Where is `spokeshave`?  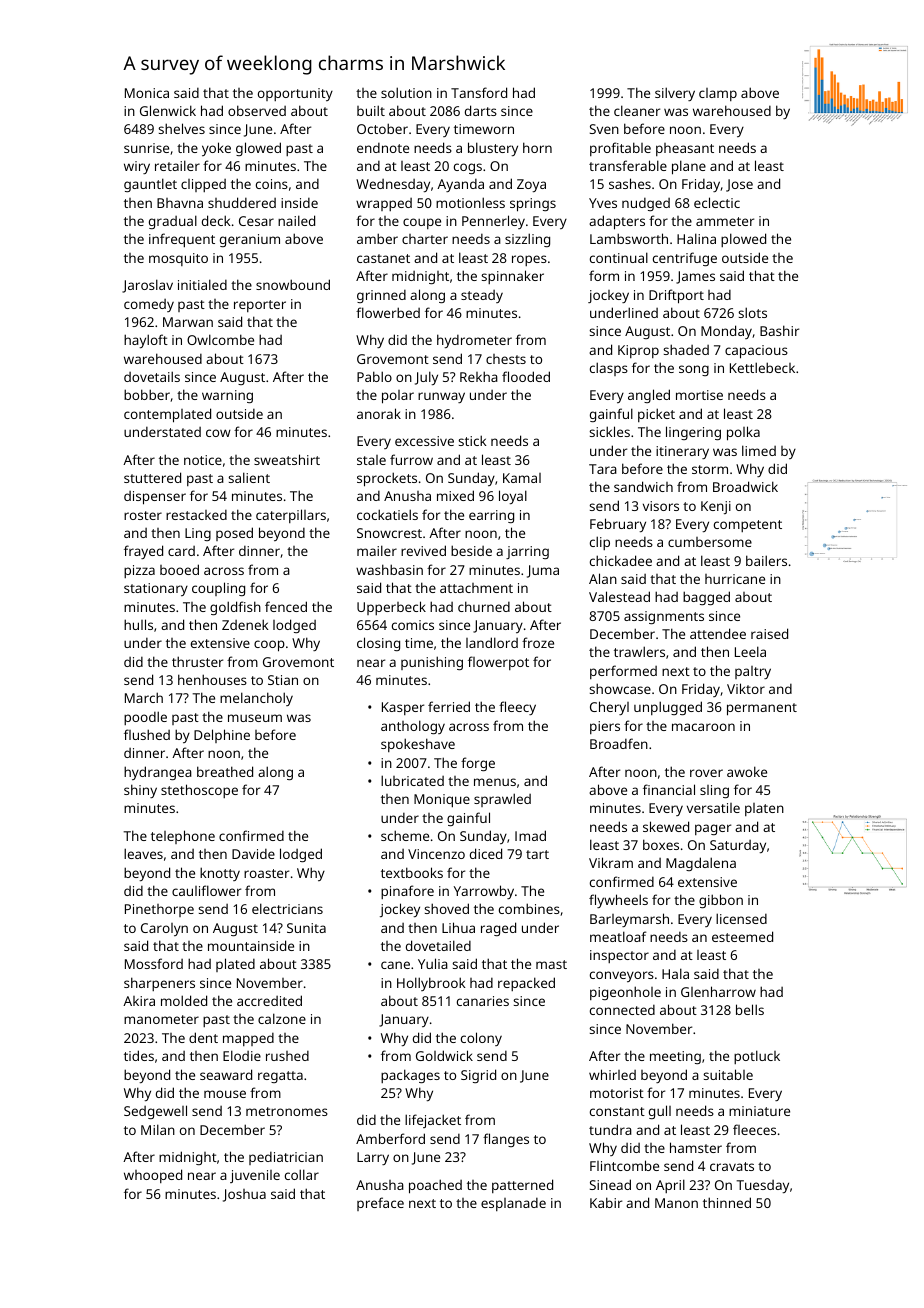
spokeshave is located at coordinates (418, 745).
